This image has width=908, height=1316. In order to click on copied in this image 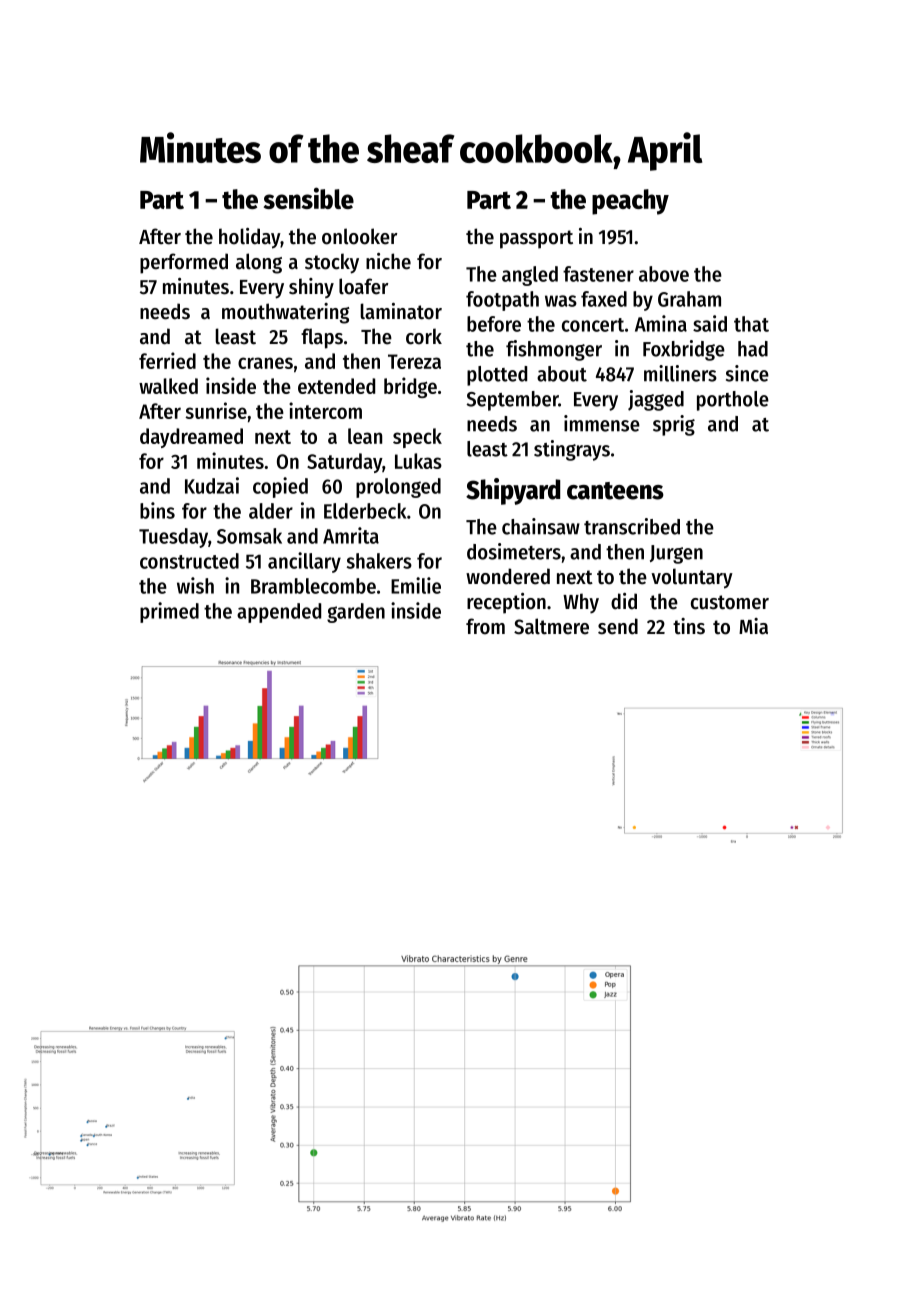, I will do `click(280, 487)`.
